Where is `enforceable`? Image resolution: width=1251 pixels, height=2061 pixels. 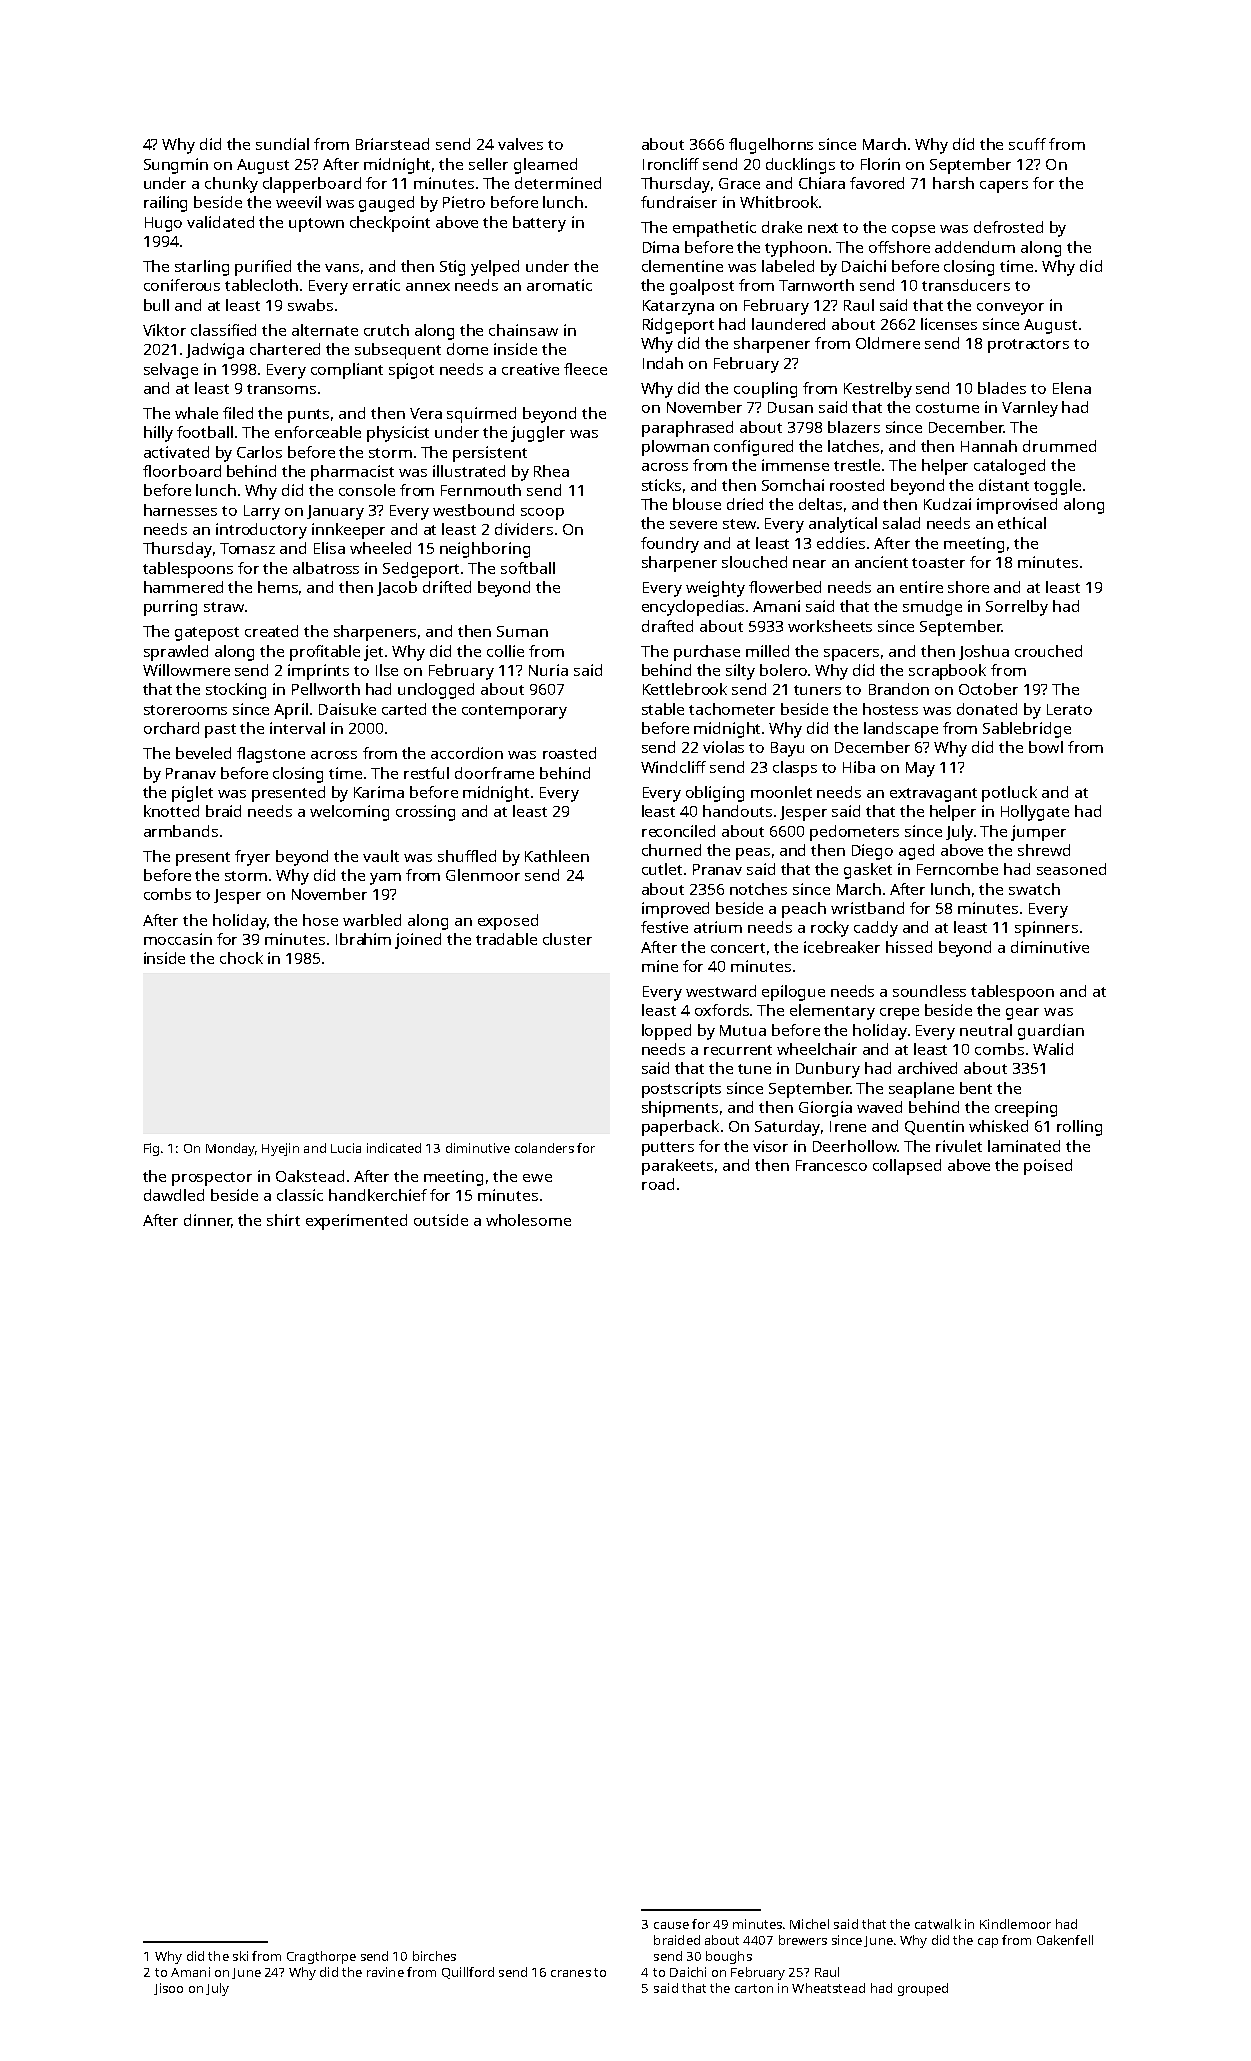 enforceable is located at coordinates (318, 432).
